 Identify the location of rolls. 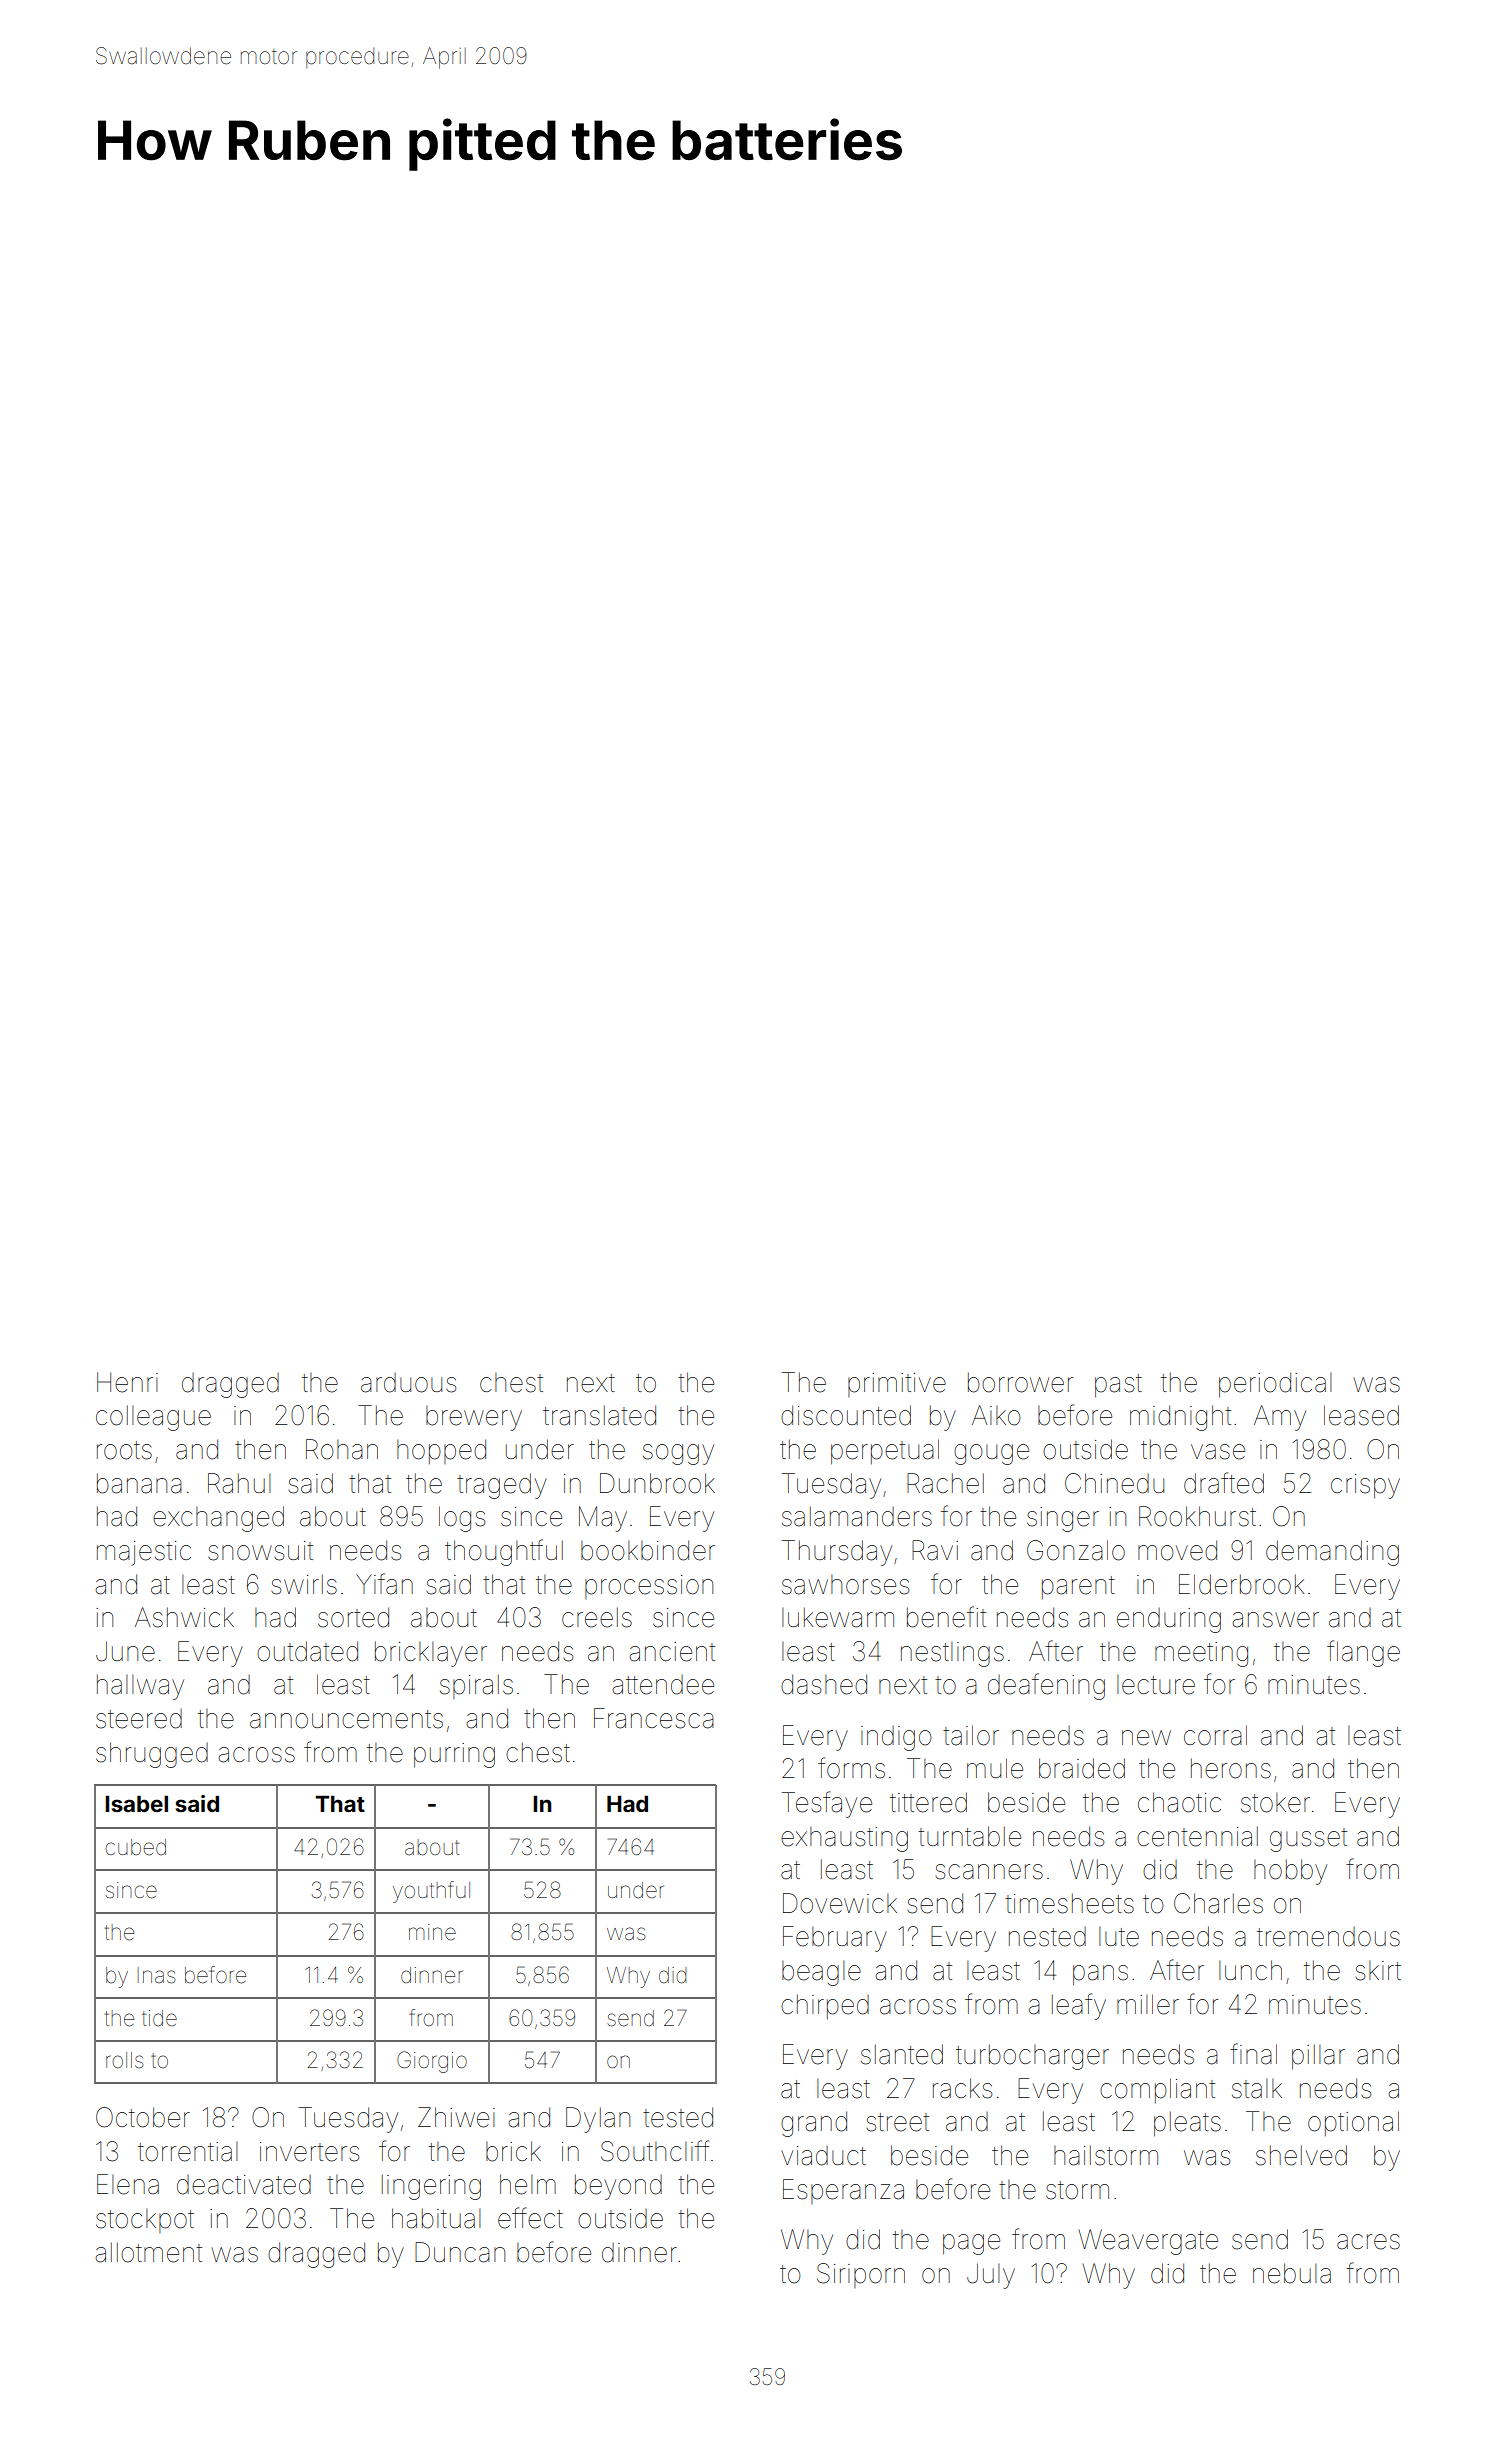
(124, 2060).
